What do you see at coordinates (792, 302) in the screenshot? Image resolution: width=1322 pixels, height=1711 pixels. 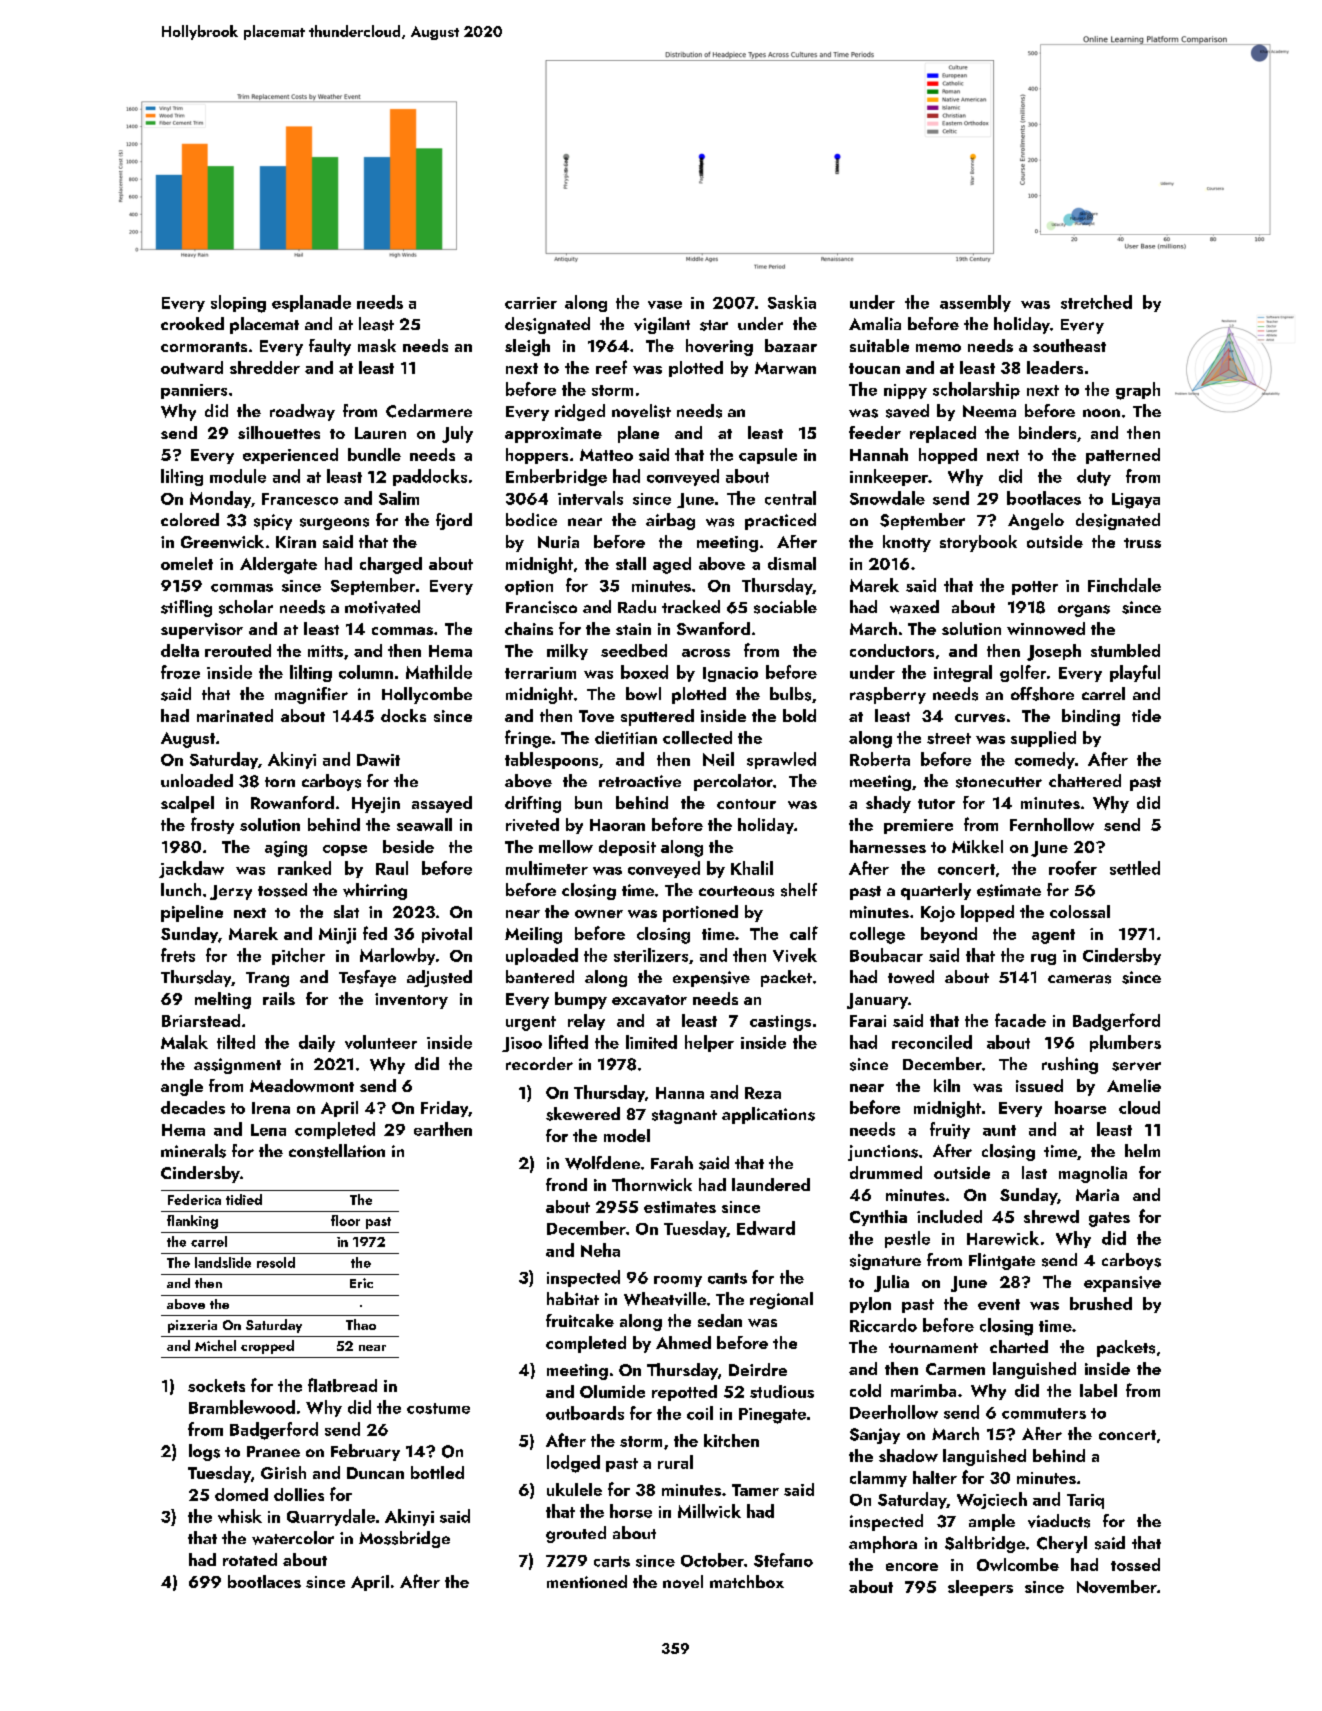 I see `Saskia` at bounding box center [792, 302].
